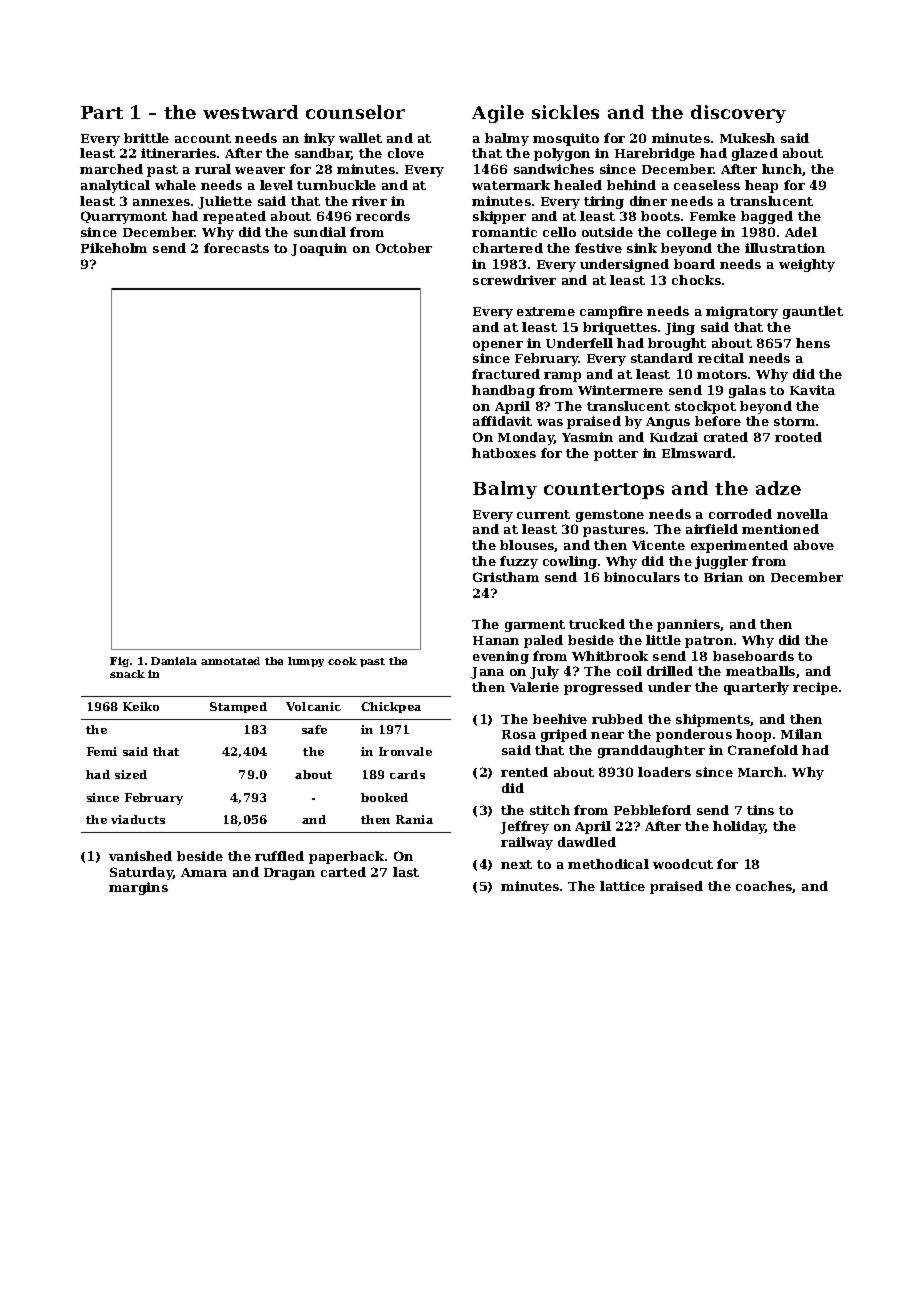 The width and height of the image is (924, 1308). I want to click on Jing, so click(680, 328).
